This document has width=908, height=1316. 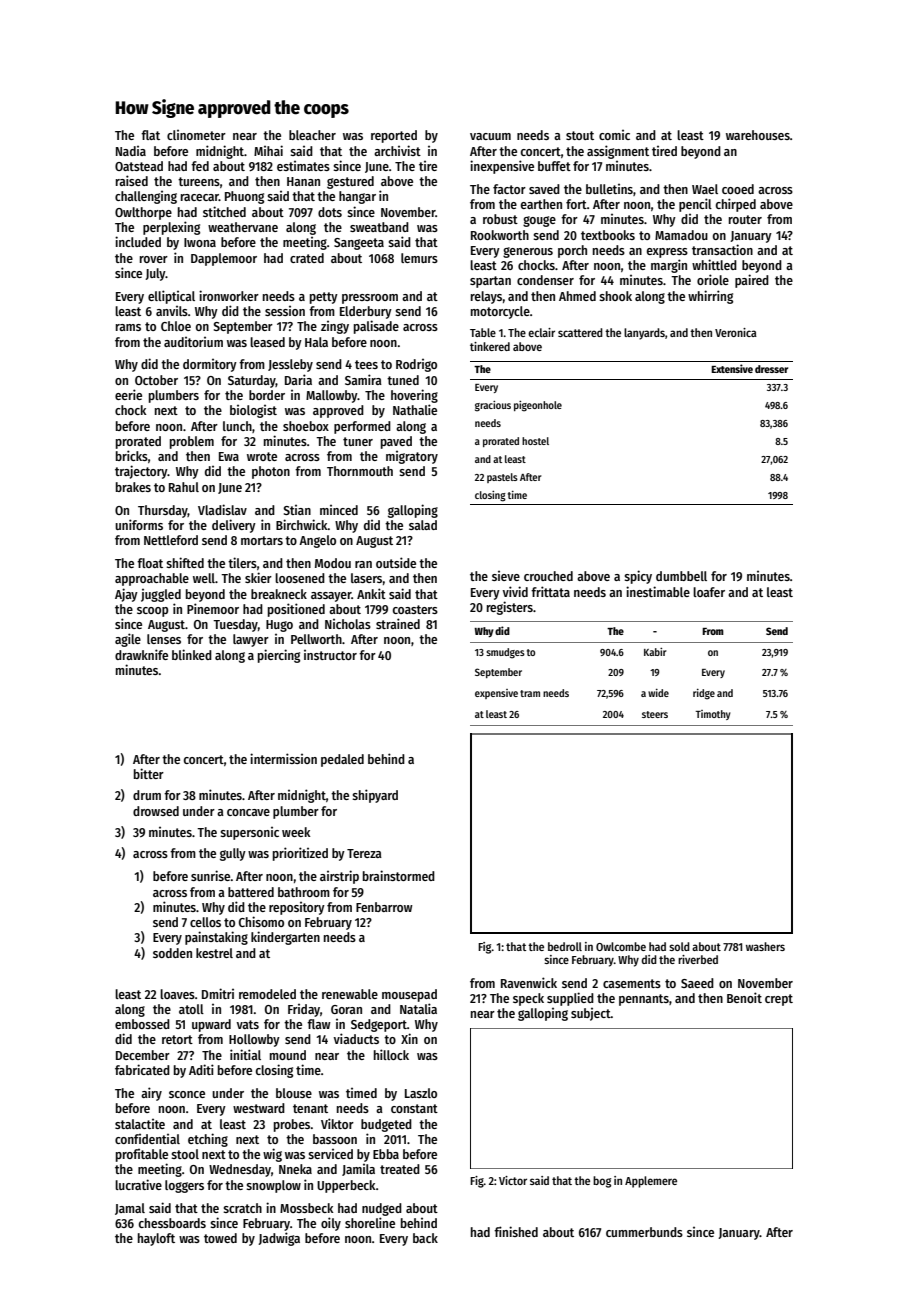 What do you see at coordinates (220, 1238) in the document?
I see `towed` at bounding box center [220, 1238].
